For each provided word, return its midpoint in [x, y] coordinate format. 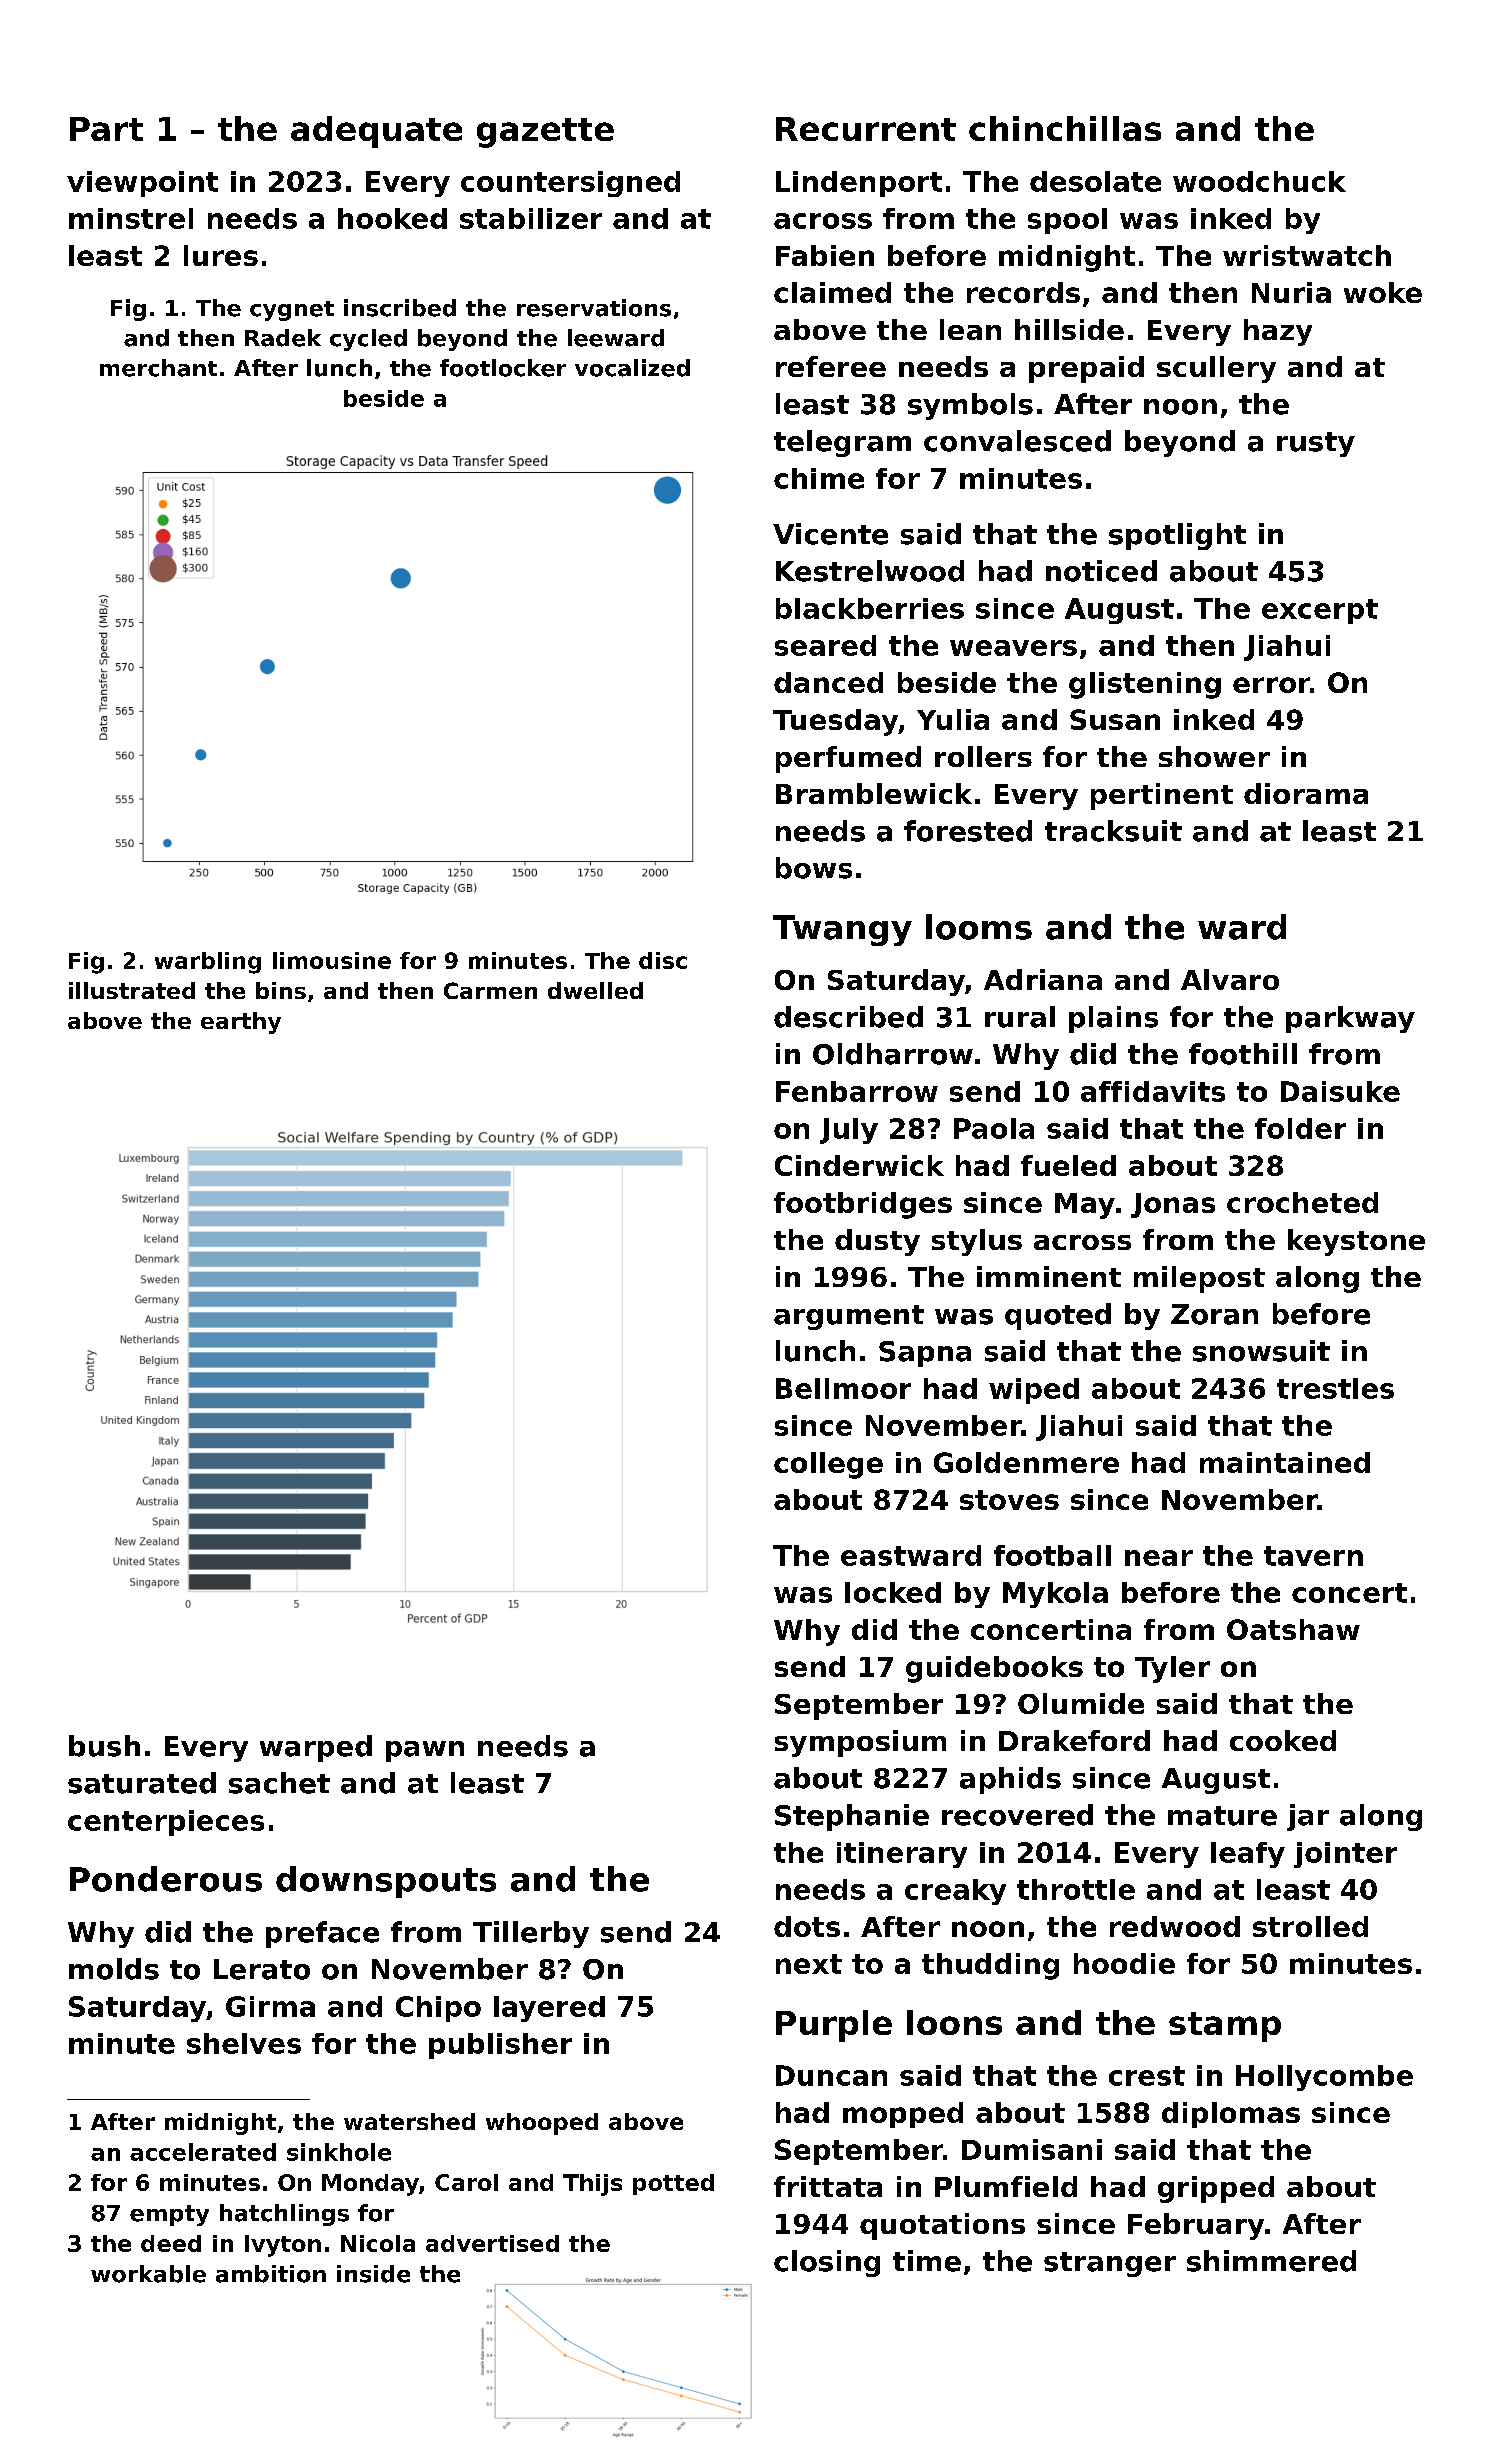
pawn [425, 1751]
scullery [1216, 369]
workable [148, 2274]
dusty [877, 1242]
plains [1113, 1019]
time [927, 2261]
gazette [545, 133]
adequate [376, 132]
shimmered [1271, 2261]
